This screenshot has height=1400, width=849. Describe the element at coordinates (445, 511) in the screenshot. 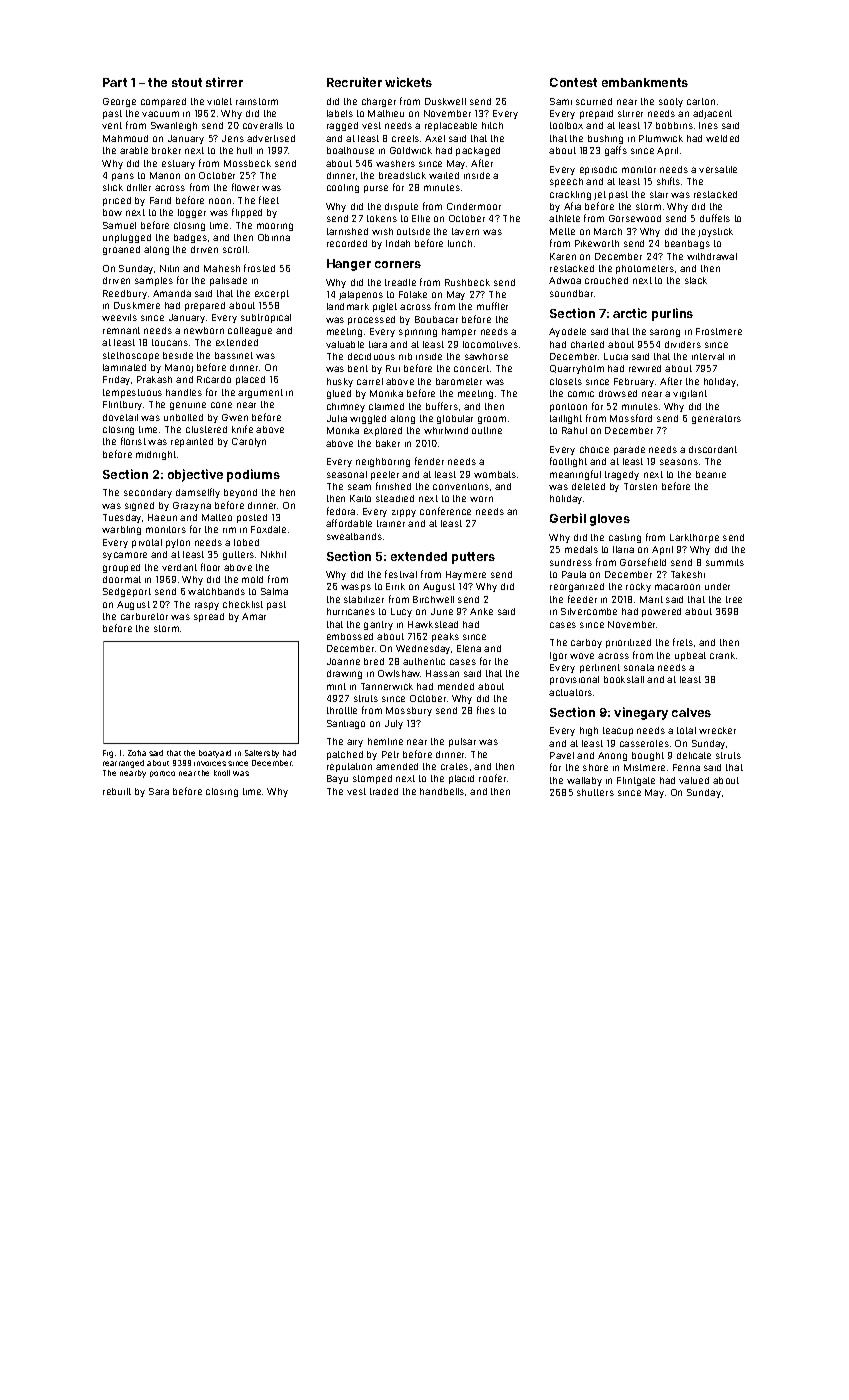

I see `conference` at that location.
